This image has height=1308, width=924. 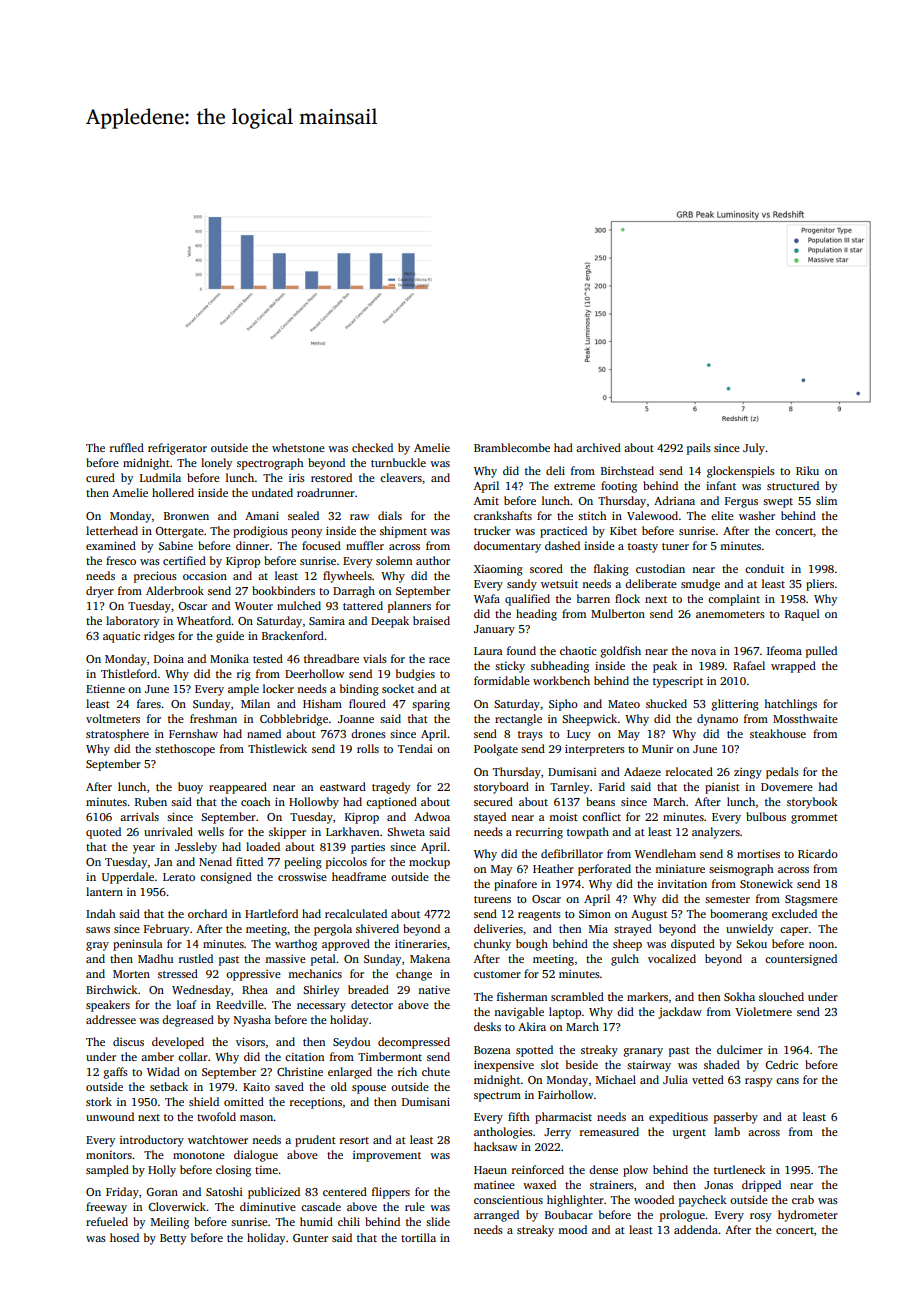 What do you see at coordinates (569, 788) in the image?
I see `Tarnley` at bounding box center [569, 788].
